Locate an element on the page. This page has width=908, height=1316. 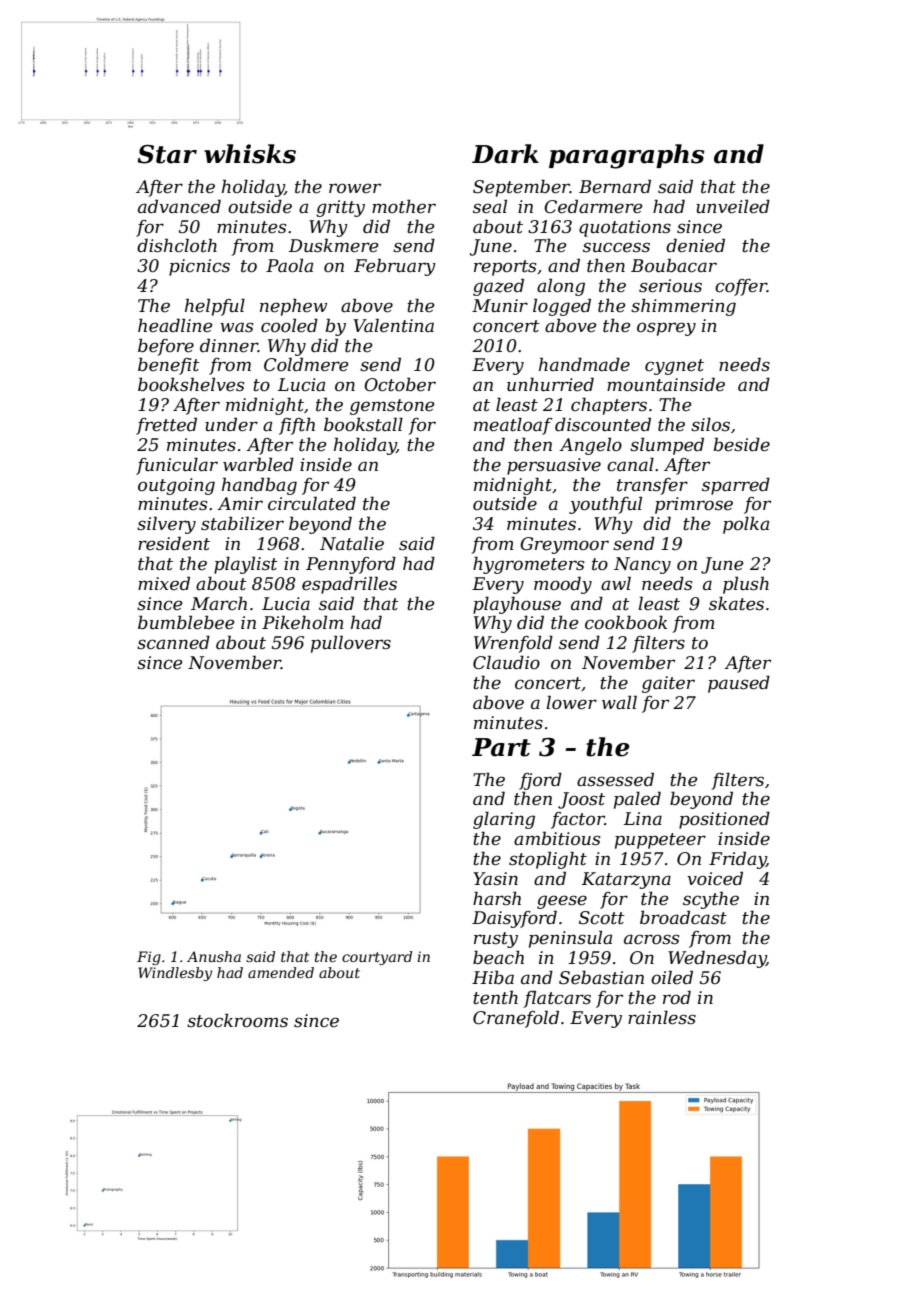
Dark is located at coordinates (505, 154).
